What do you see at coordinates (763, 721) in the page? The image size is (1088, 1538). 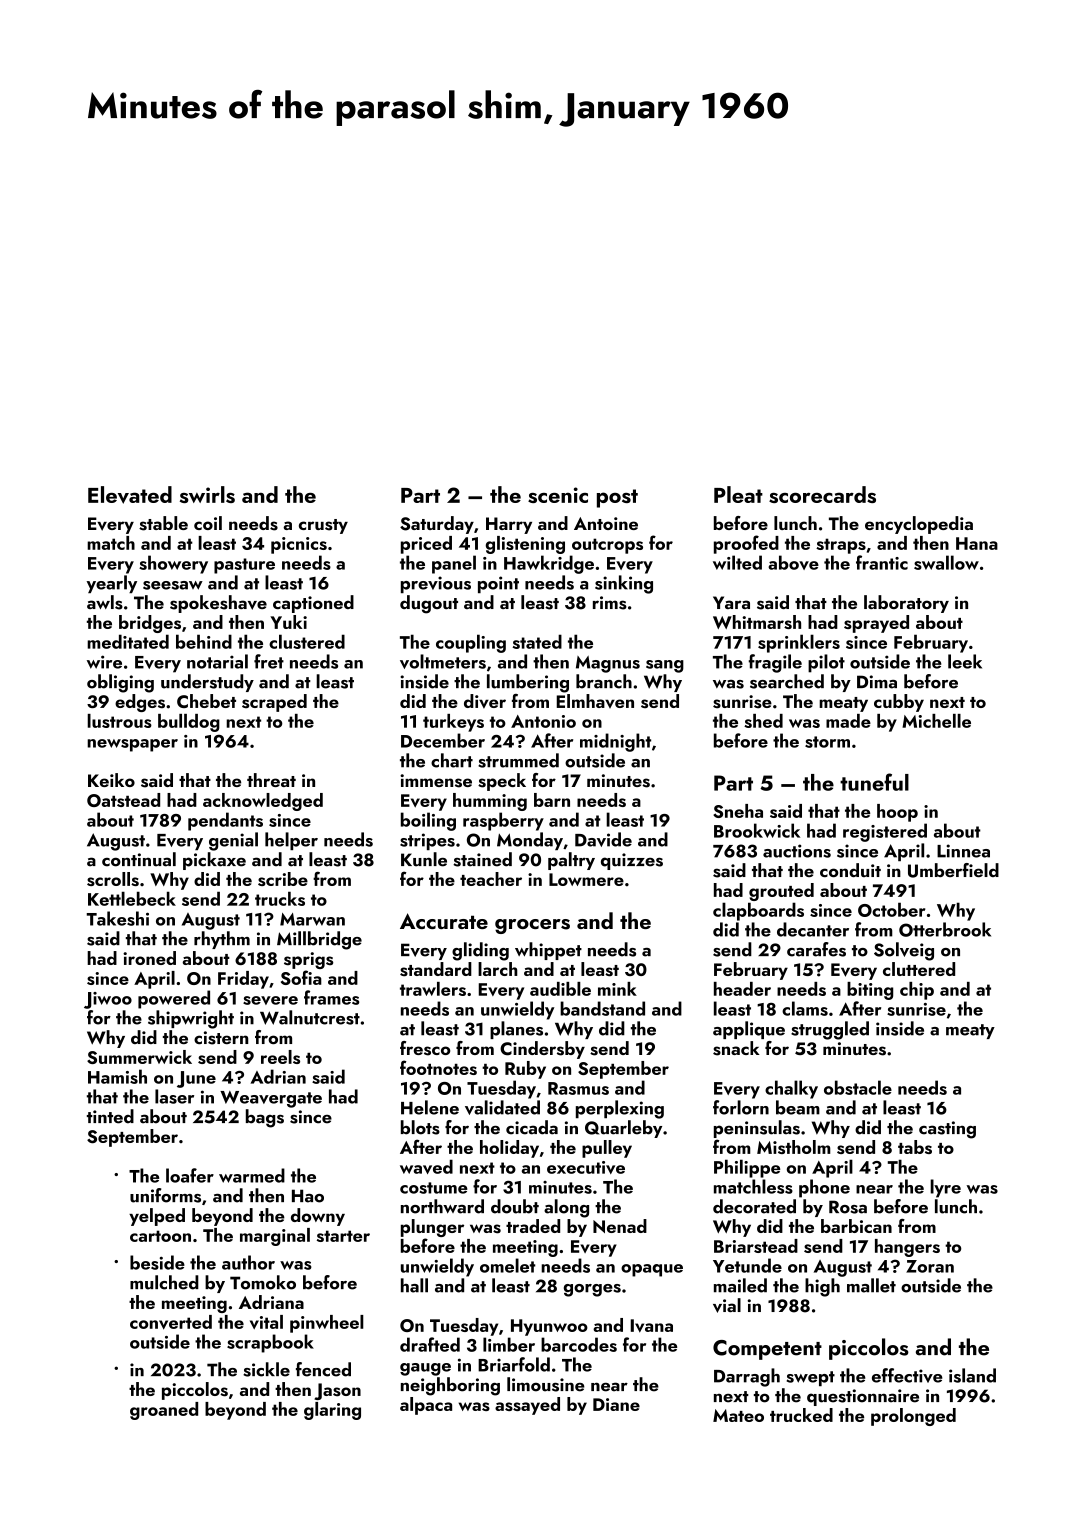 I see `shed` at bounding box center [763, 721].
